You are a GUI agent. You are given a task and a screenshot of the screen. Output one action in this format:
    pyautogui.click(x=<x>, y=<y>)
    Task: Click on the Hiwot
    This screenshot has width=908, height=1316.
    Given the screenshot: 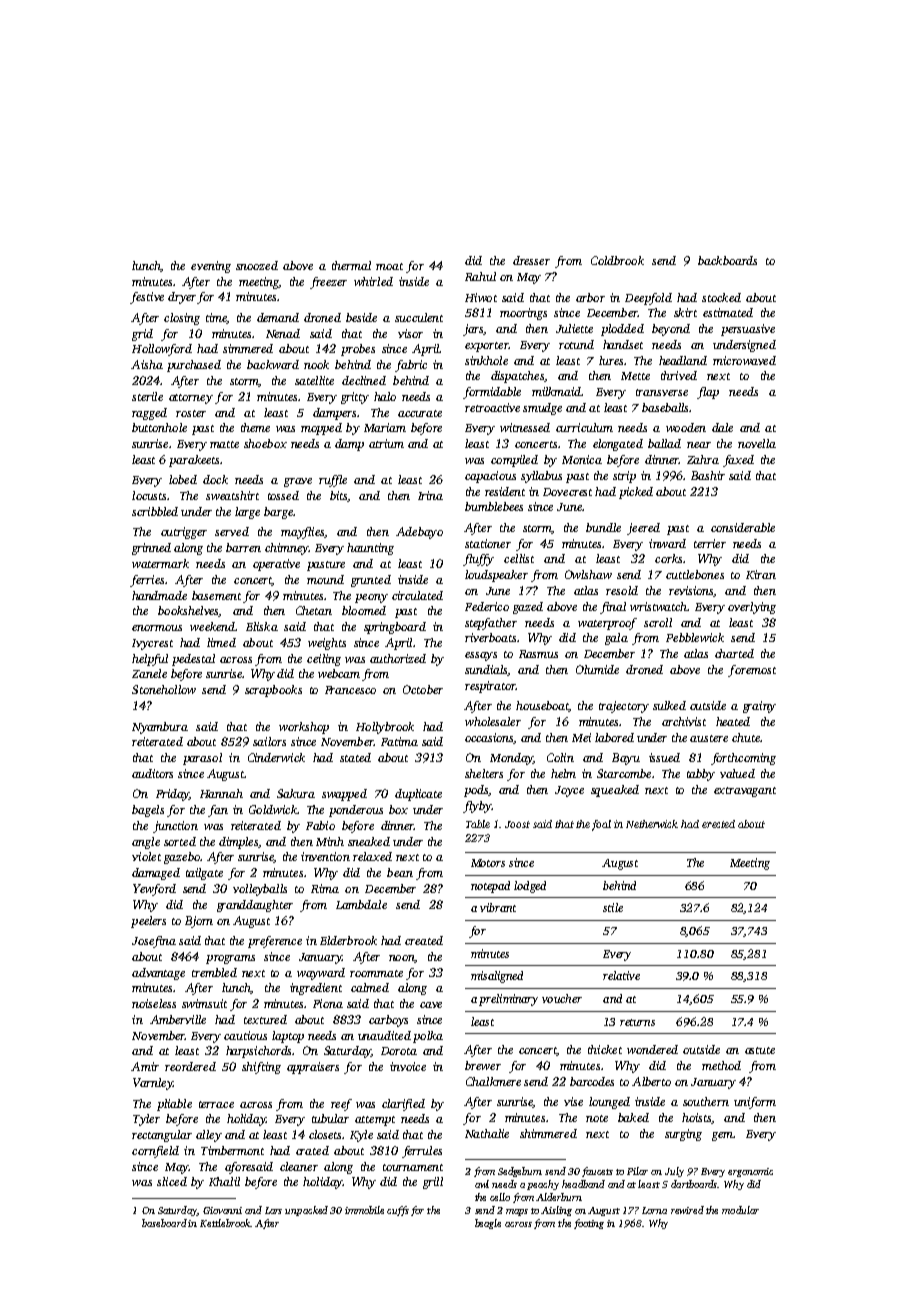 What is the action you would take?
    pyautogui.click(x=481, y=297)
